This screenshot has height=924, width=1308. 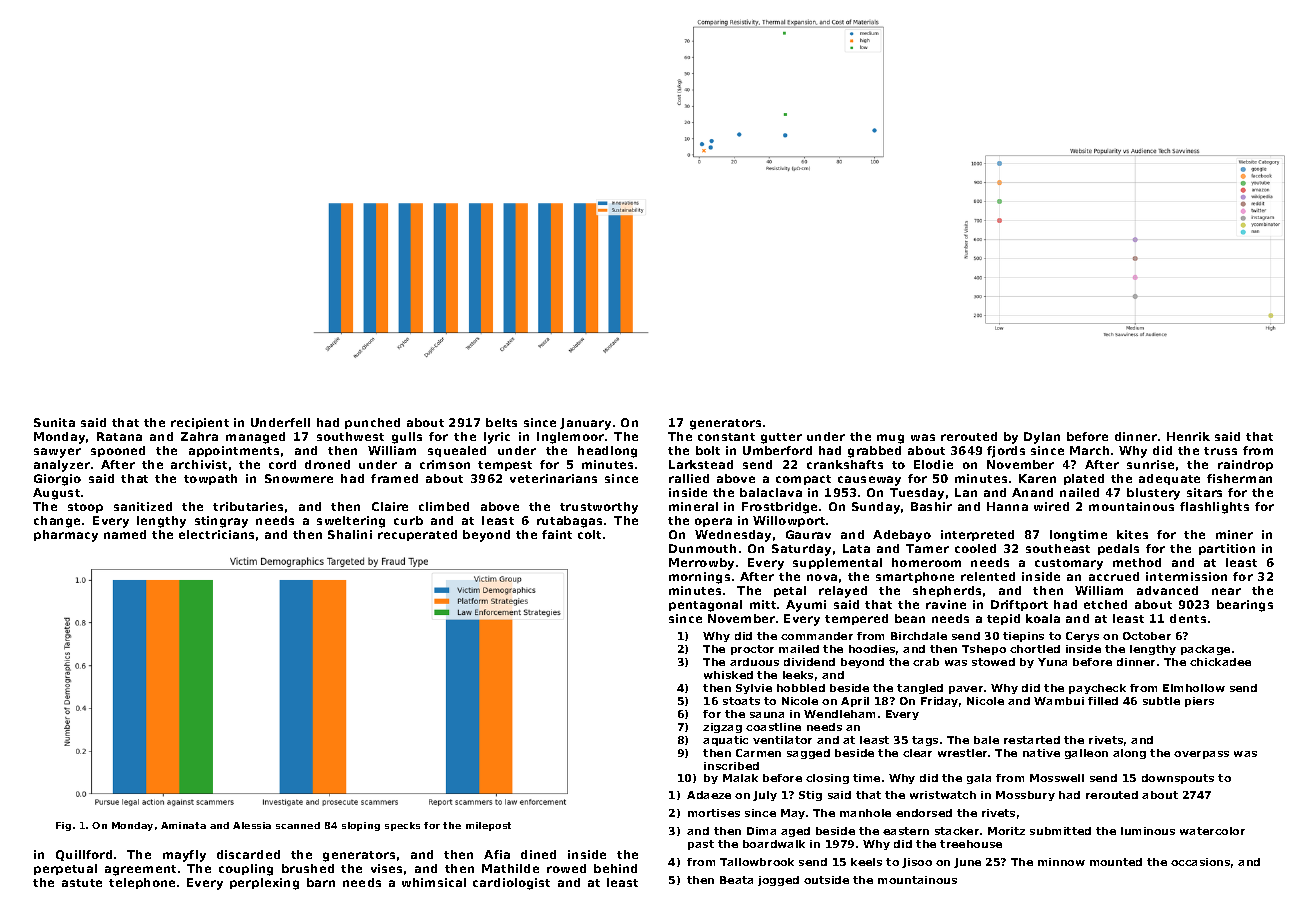 I want to click on Henrik, so click(x=1188, y=436).
